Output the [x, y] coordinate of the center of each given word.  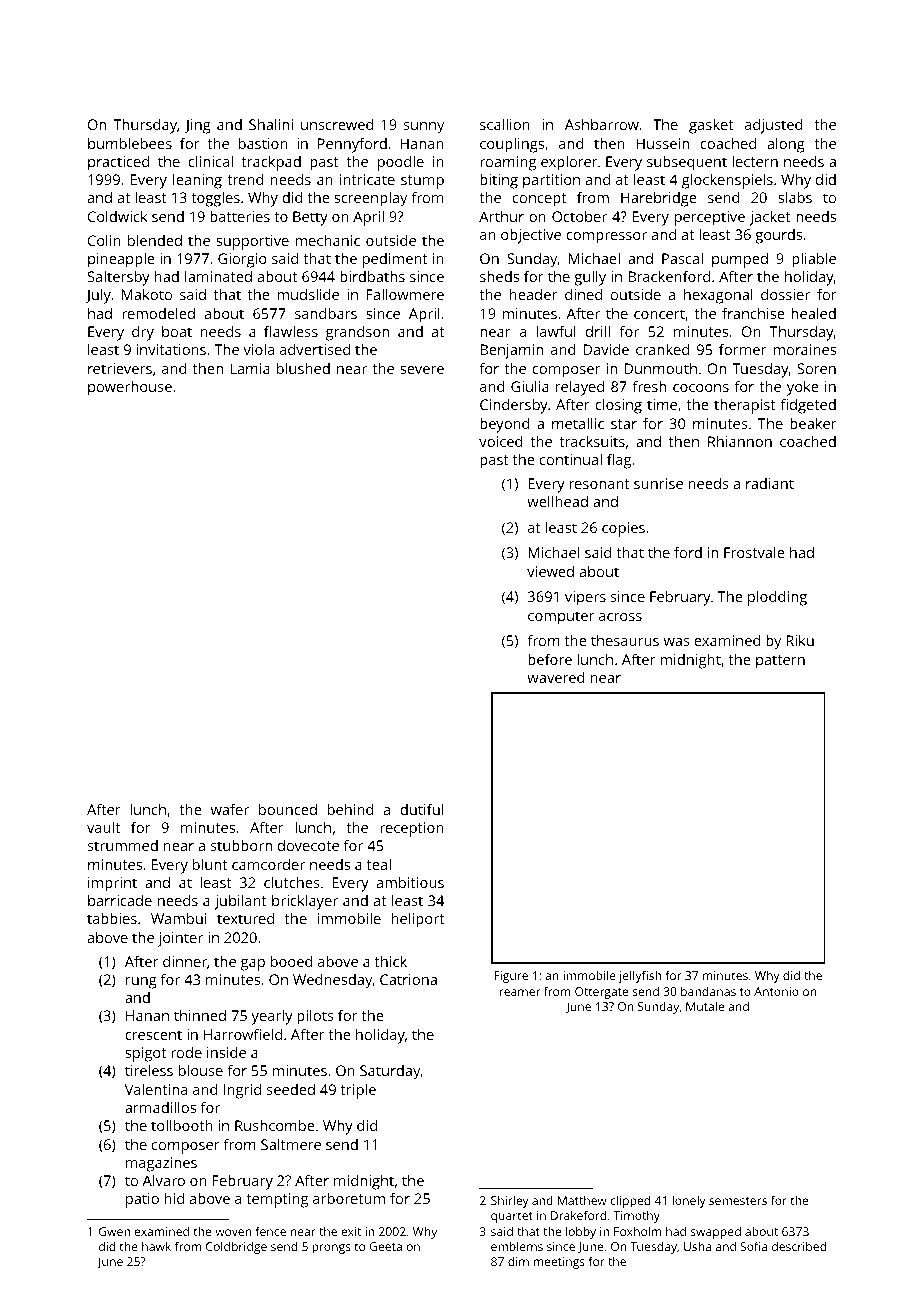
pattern [780, 662]
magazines [161, 1164]
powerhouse [130, 388]
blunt [210, 864]
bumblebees [130, 143]
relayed [580, 388]
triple [358, 1091]
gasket [711, 126]
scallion [505, 124]
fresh [649, 386]
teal [379, 864]
